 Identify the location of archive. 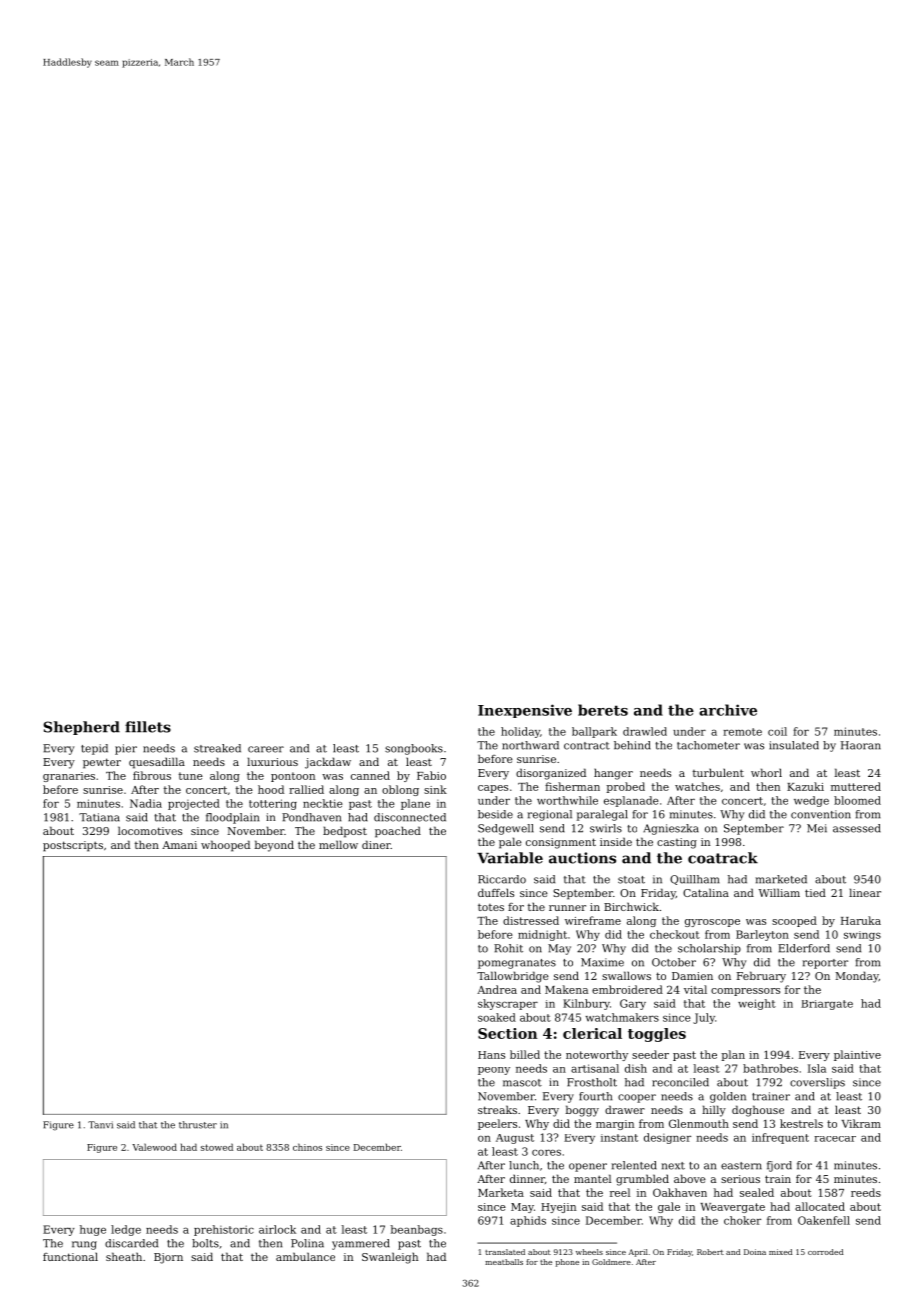
(728, 710).
